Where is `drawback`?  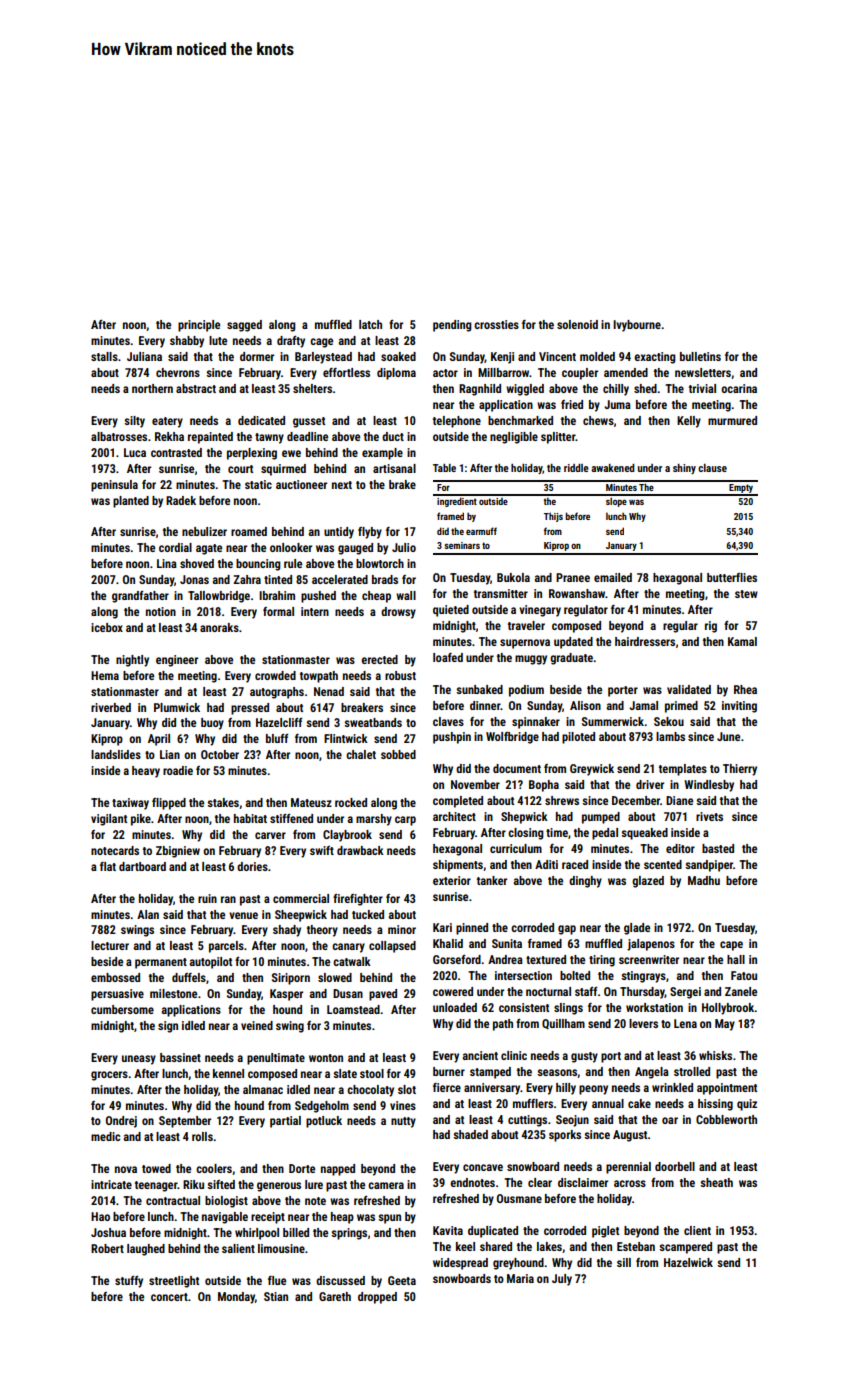
drawback is located at coordinates (360, 850).
